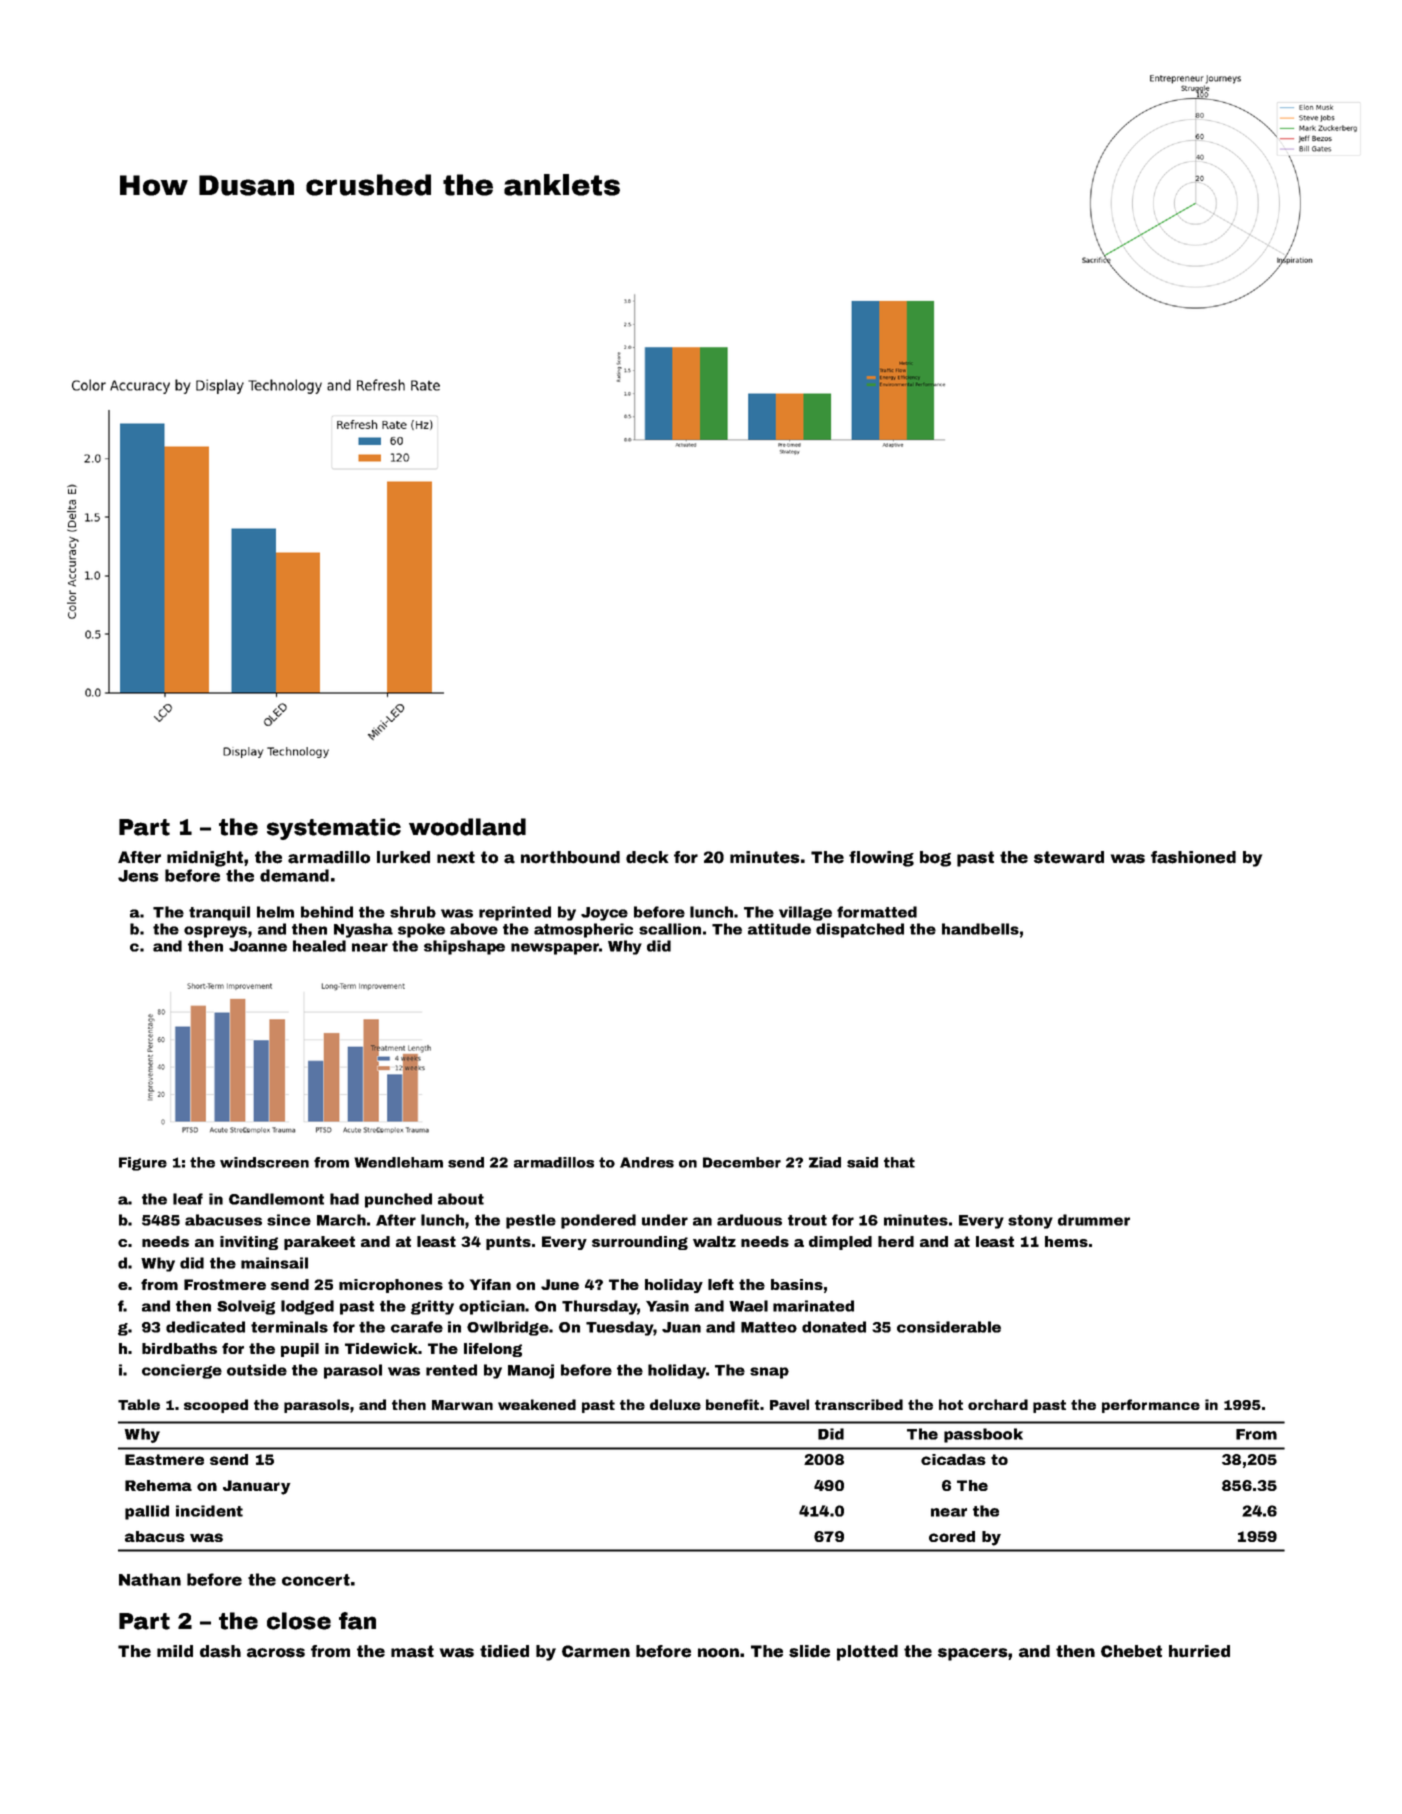  Describe the element at coordinates (1069, 857) in the document. I see `steward` at that location.
